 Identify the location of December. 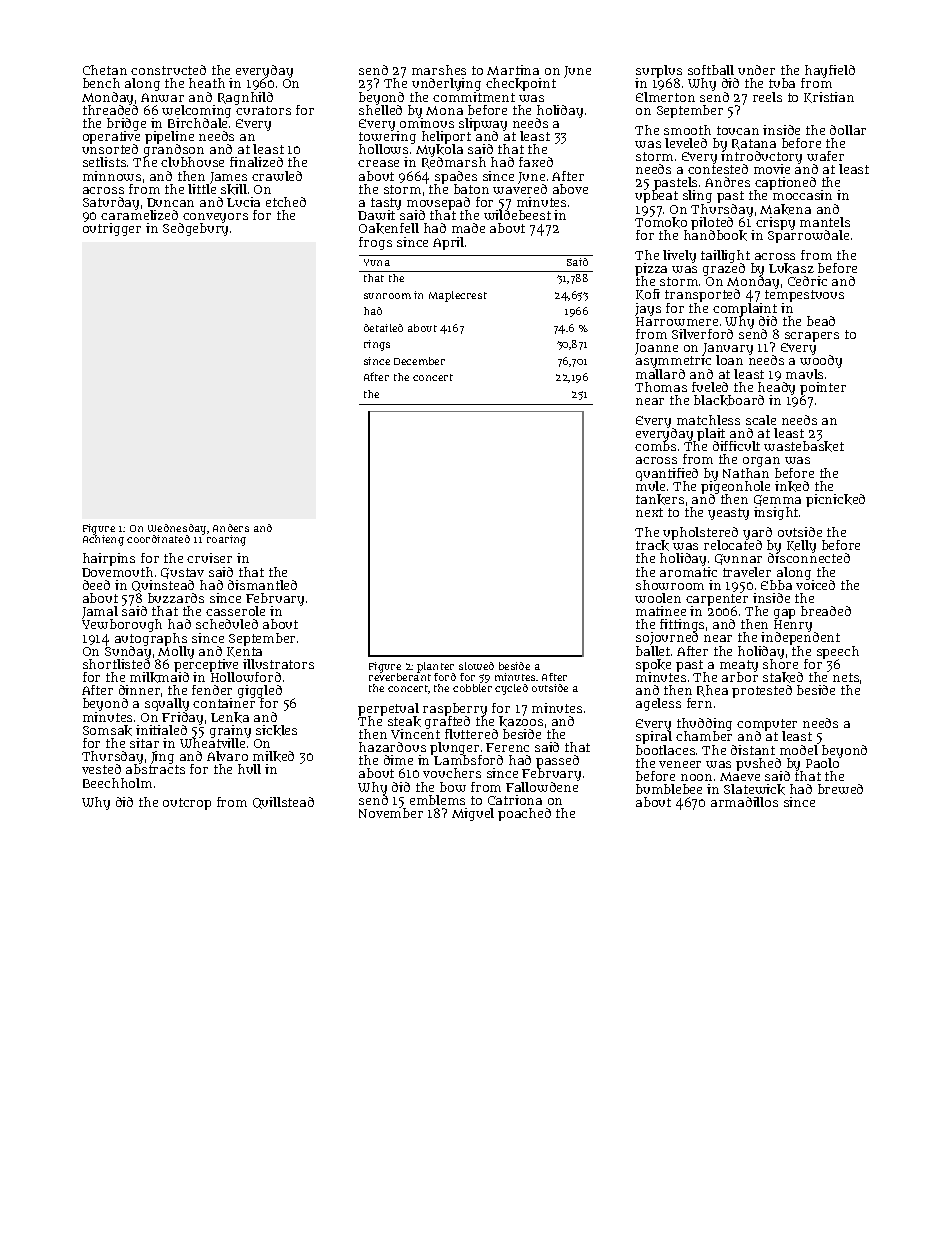
(419, 361).
